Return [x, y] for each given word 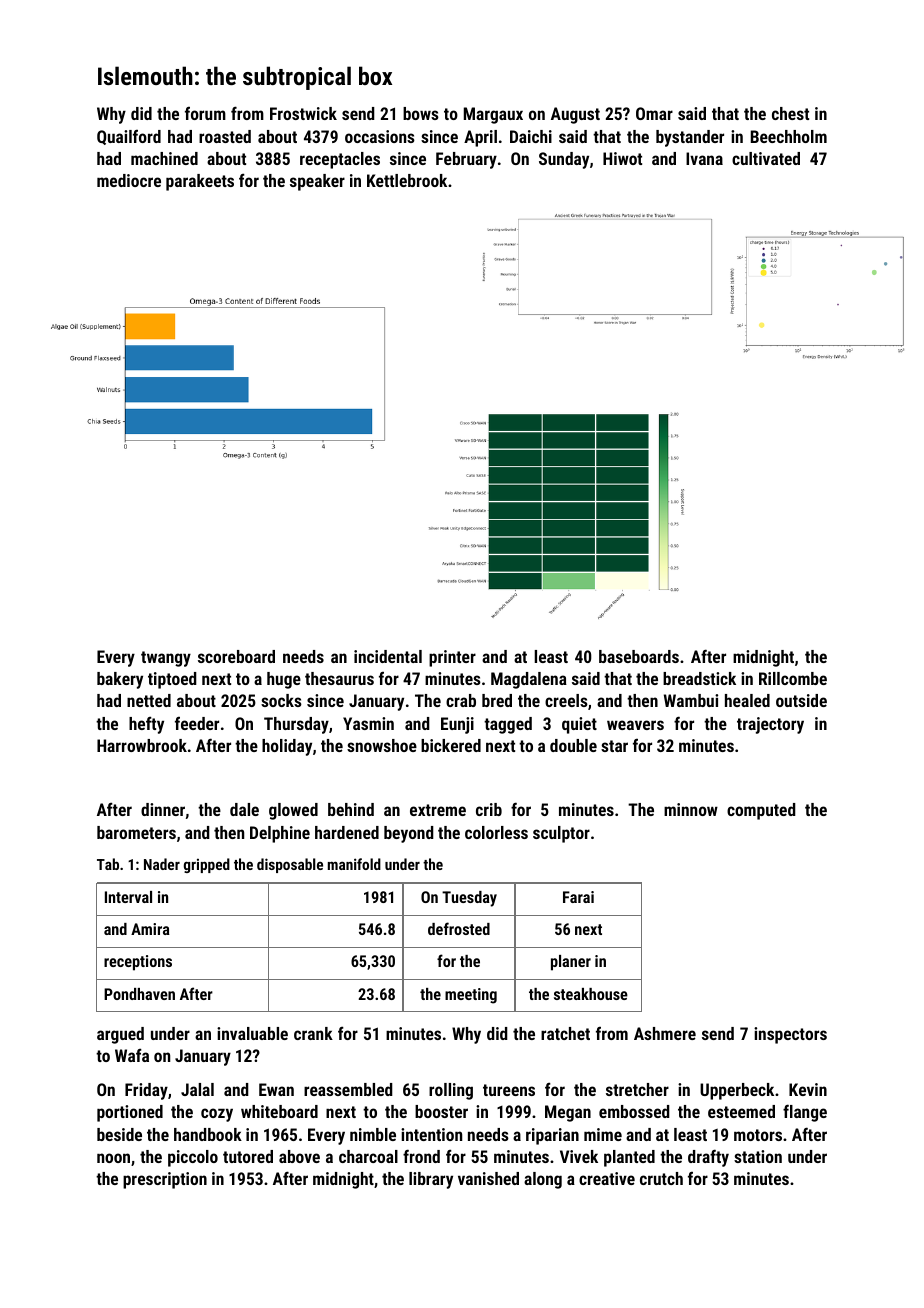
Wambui [691, 700]
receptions [138, 963]
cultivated [766, 158]
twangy [166, 659]
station [758, 1156]
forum [205, 113]
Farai [578, 897]
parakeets [200, 182]
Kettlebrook [407, 180]
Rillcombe [793, 678]
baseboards [639, 656]
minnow [691, 809]
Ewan [276, 1089]
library [431, 1180]
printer [452, 658]
